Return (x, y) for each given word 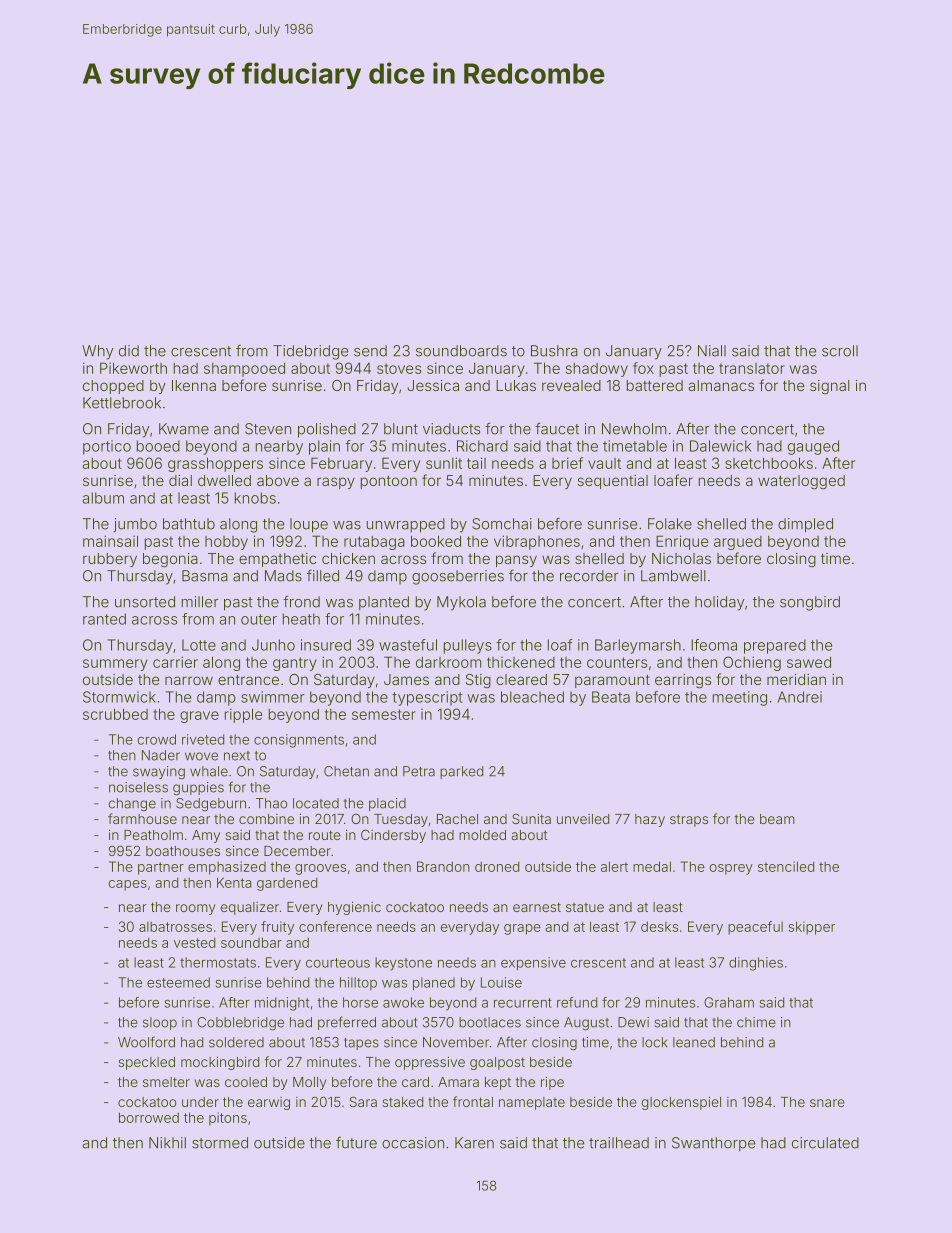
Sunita (531, 818)
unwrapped (406, 525)
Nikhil (167, 1142)
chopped (113, 387)
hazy (650, 820)
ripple (243, 715)
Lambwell (673, 576)
